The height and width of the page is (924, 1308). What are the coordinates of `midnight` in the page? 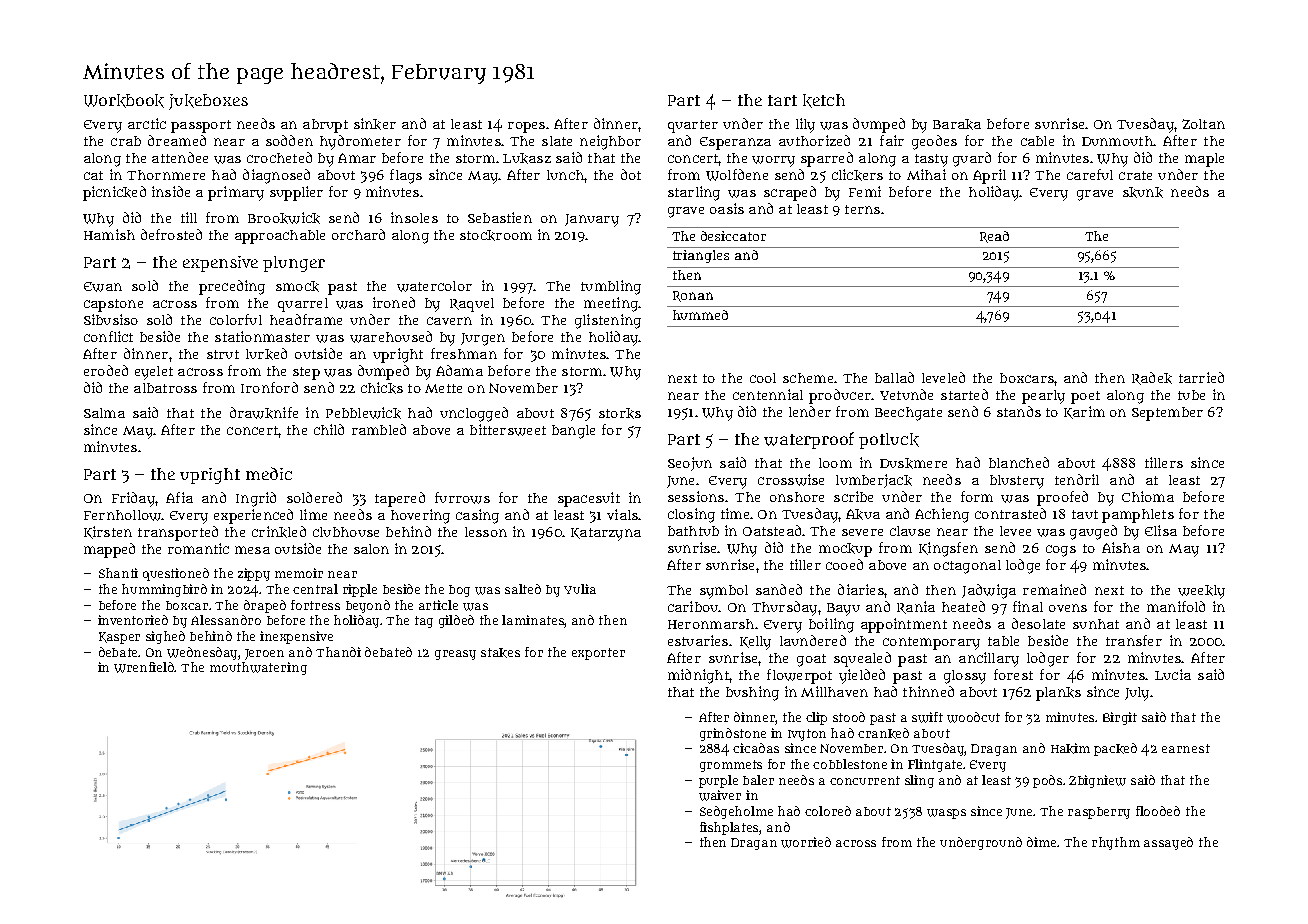 It's located at (698, 676).
